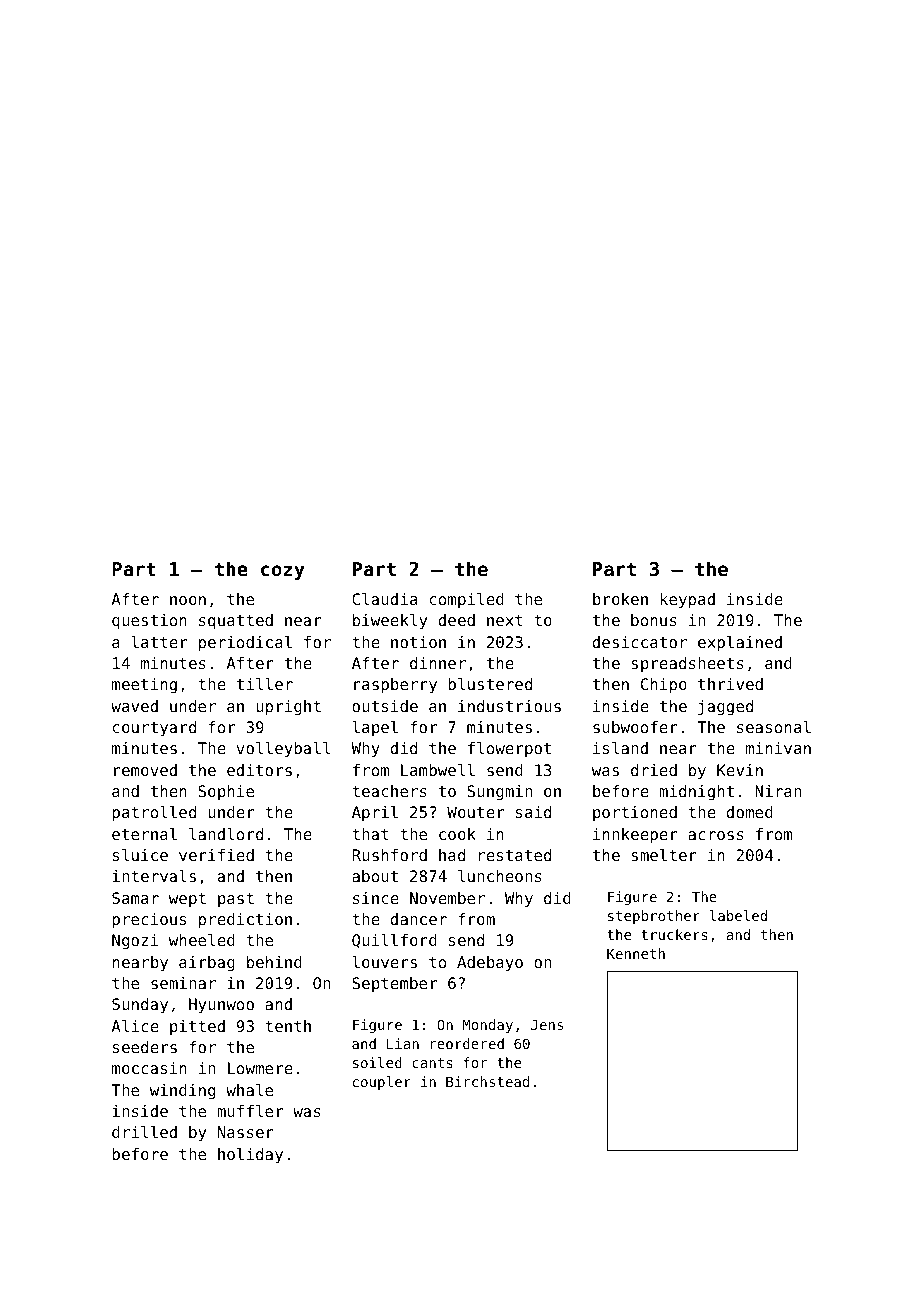 This image has width=924, height=1308. What do you see at coordinates (664, 855) in the image?
I see `smelter` at bounding box center [664, 855].
